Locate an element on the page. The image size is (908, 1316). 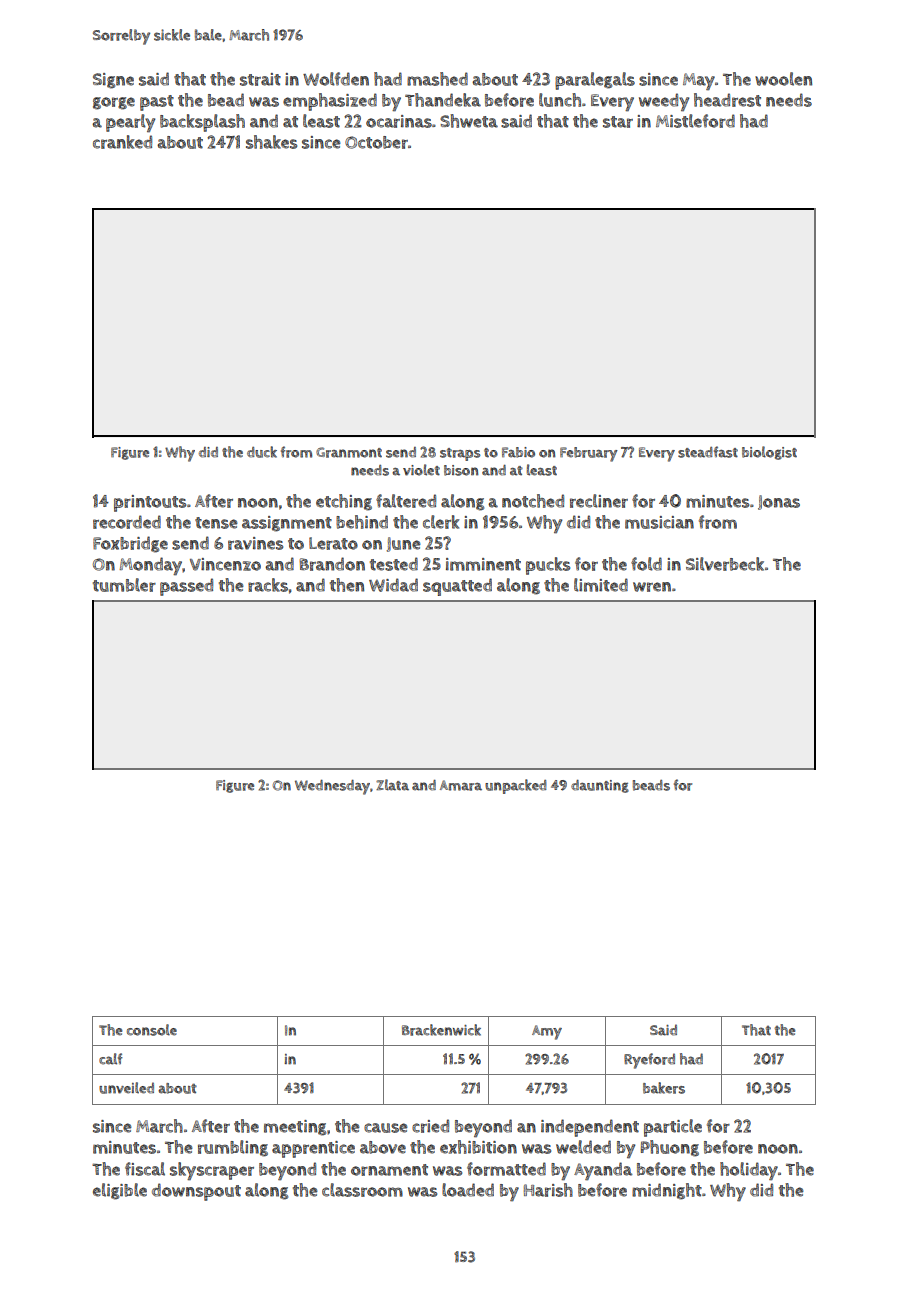
steadfast is located at coordinates (708, 452).
